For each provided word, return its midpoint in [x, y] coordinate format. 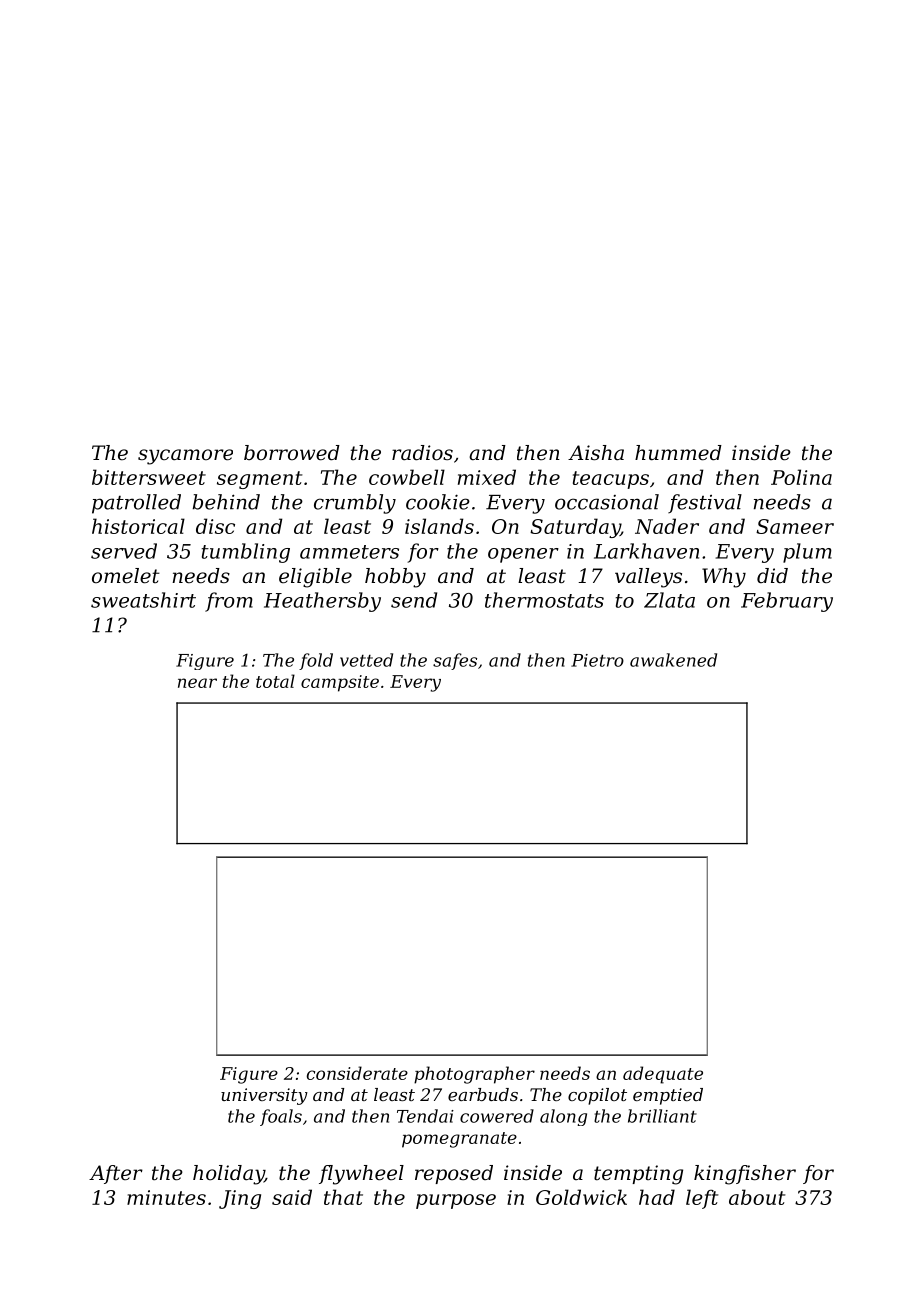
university [264, 1096]
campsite [340, 683]
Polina [801, 477]
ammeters [349, 552]
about [757, 1197]
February [787, 602]
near [197, 683]
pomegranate [459, 1140]
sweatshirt [143, 600]
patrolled [136, 504]
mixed [487, 477]
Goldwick [581, 1197]
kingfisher [745, 1175]
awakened [673, 660]
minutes [166, 1197]
